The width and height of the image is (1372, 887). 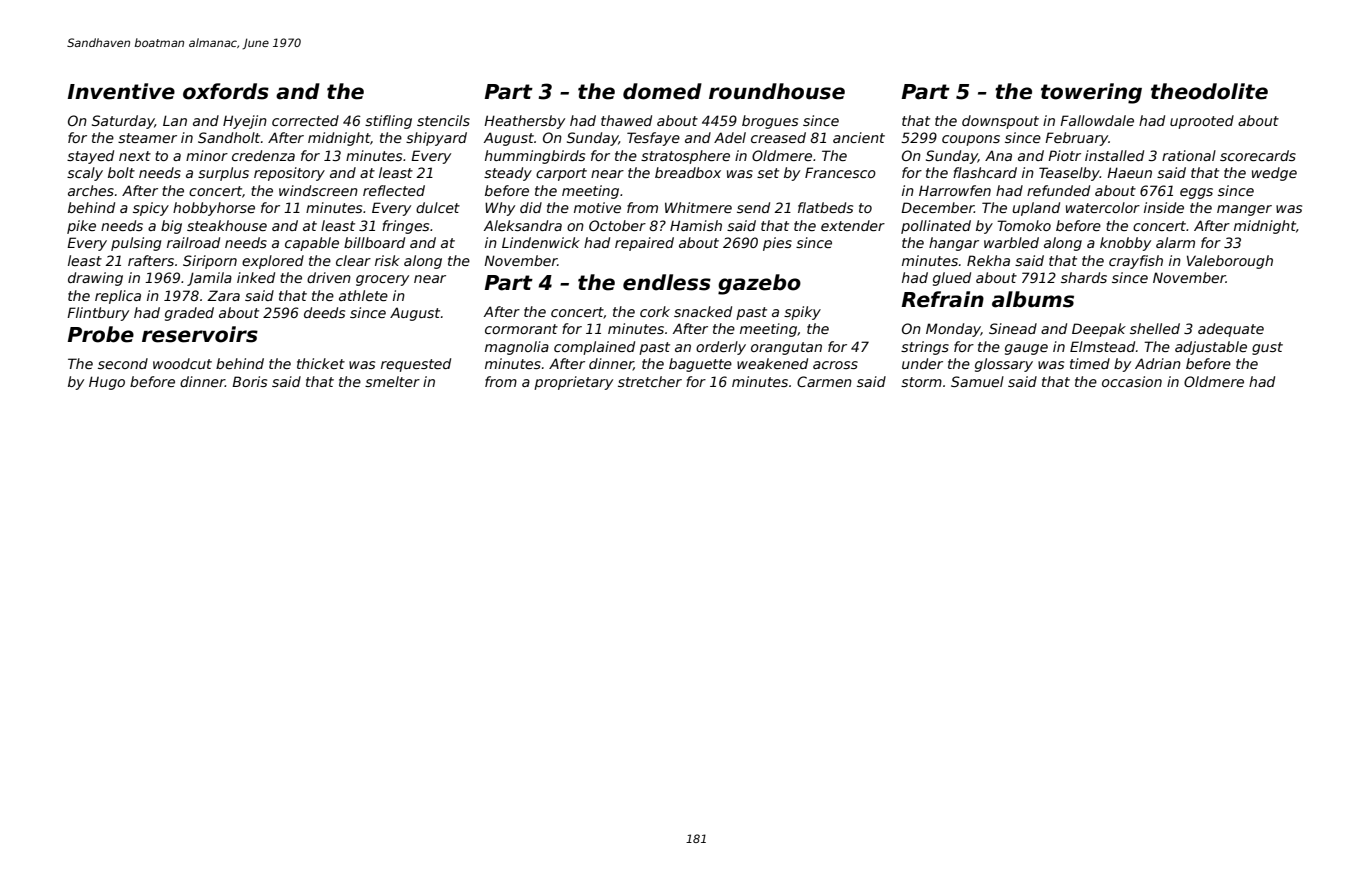 I want to click on occasion, so click(x=1132, y=381).
